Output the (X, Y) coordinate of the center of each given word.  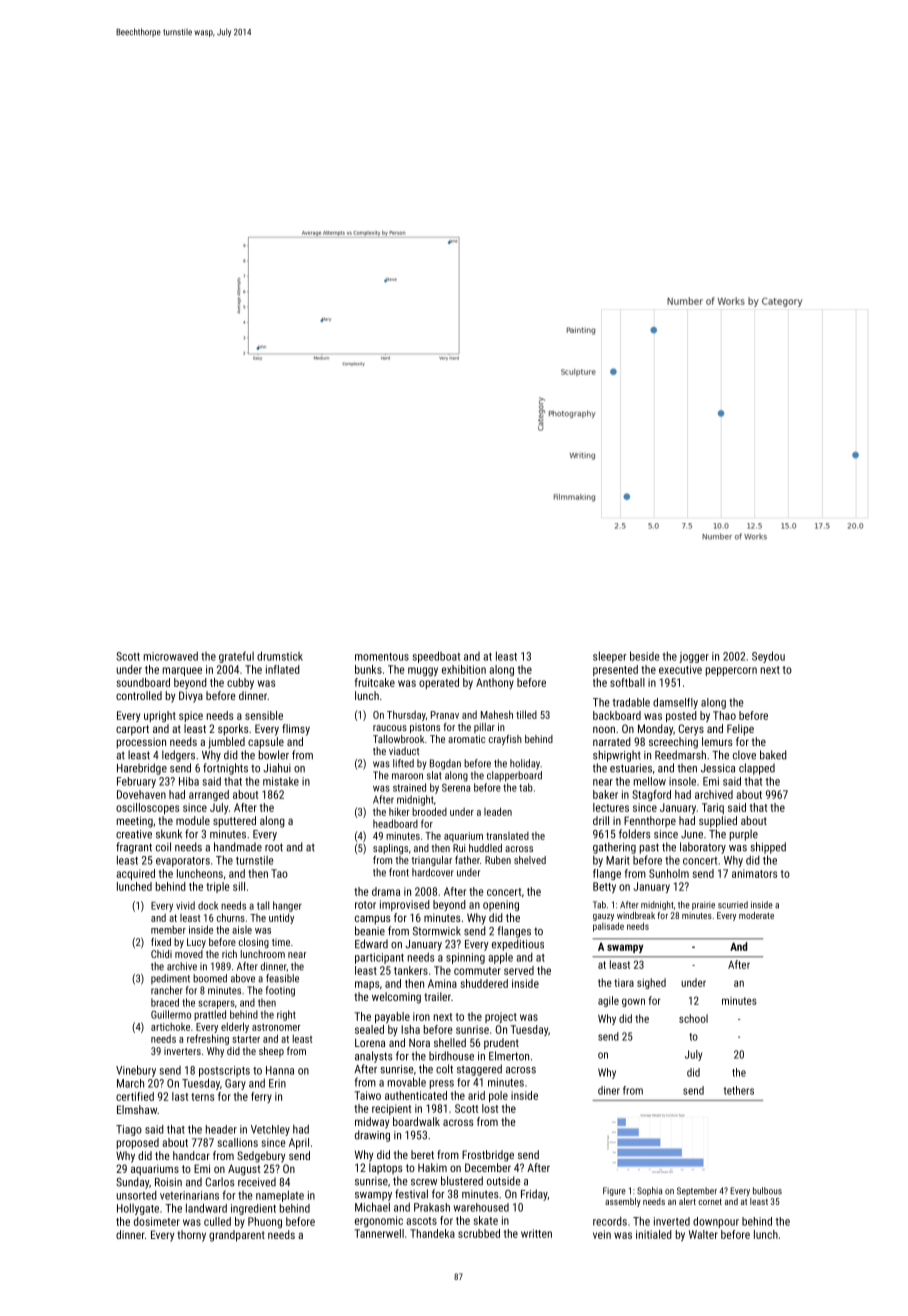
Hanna (280, 1070)
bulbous (767, 1191)
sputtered (234, 822)
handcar (191, 1155)
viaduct (404, 751)
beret (422, 1154)
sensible (264, 715)
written (536, 1233)
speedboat (436, 657)
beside (644, 656)
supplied (718, 822)
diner (609, 1090)
